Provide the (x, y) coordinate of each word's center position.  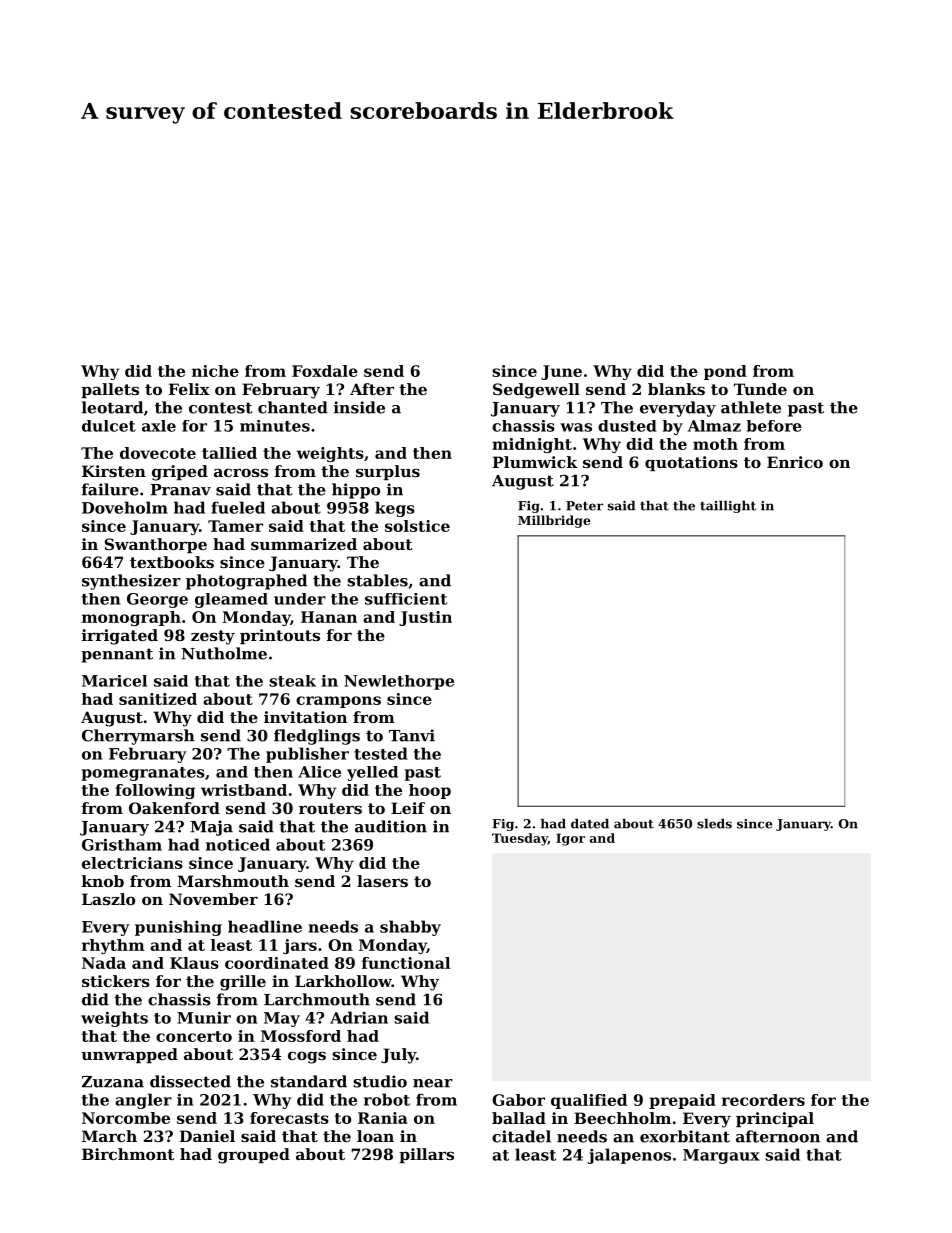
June (561, 372)
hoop (430, 791)
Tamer (235, 526)
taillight (728, 507)
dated (590, 824)
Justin (425, 618)
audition (391, 826)
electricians (132, 863)
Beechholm (622, 1118)
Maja (211, 828)
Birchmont (128, 1154)
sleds (714, 824)
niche (215, 371)
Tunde (760, 389)
